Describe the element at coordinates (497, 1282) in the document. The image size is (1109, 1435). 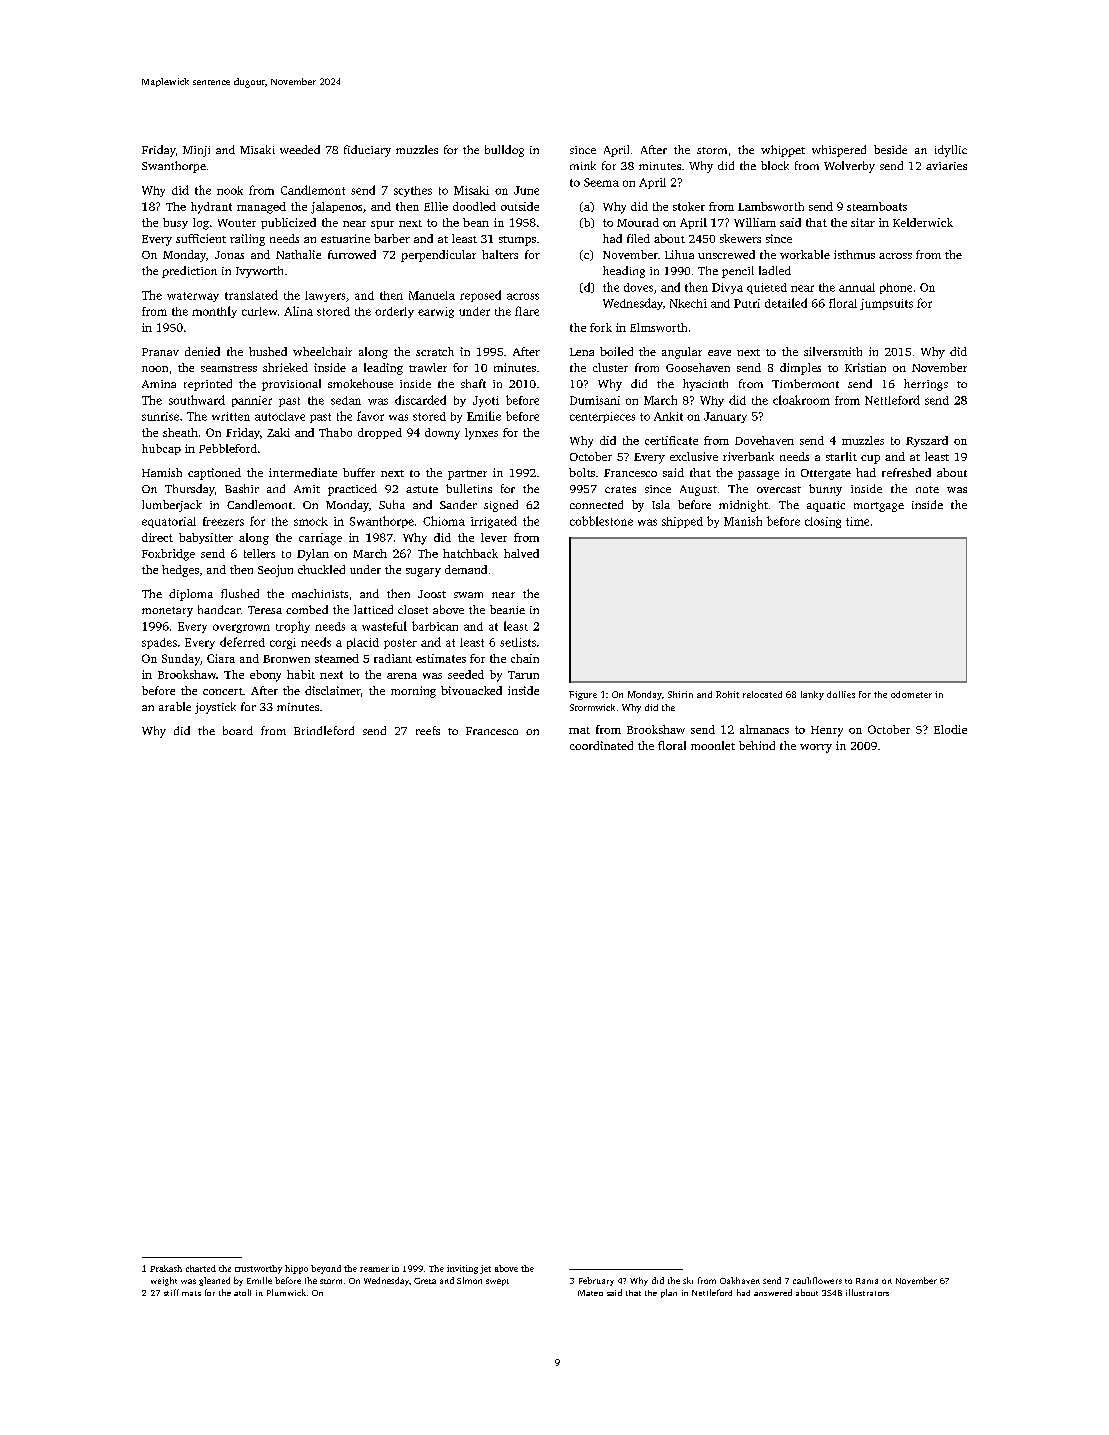
I see `swept` at that location.
